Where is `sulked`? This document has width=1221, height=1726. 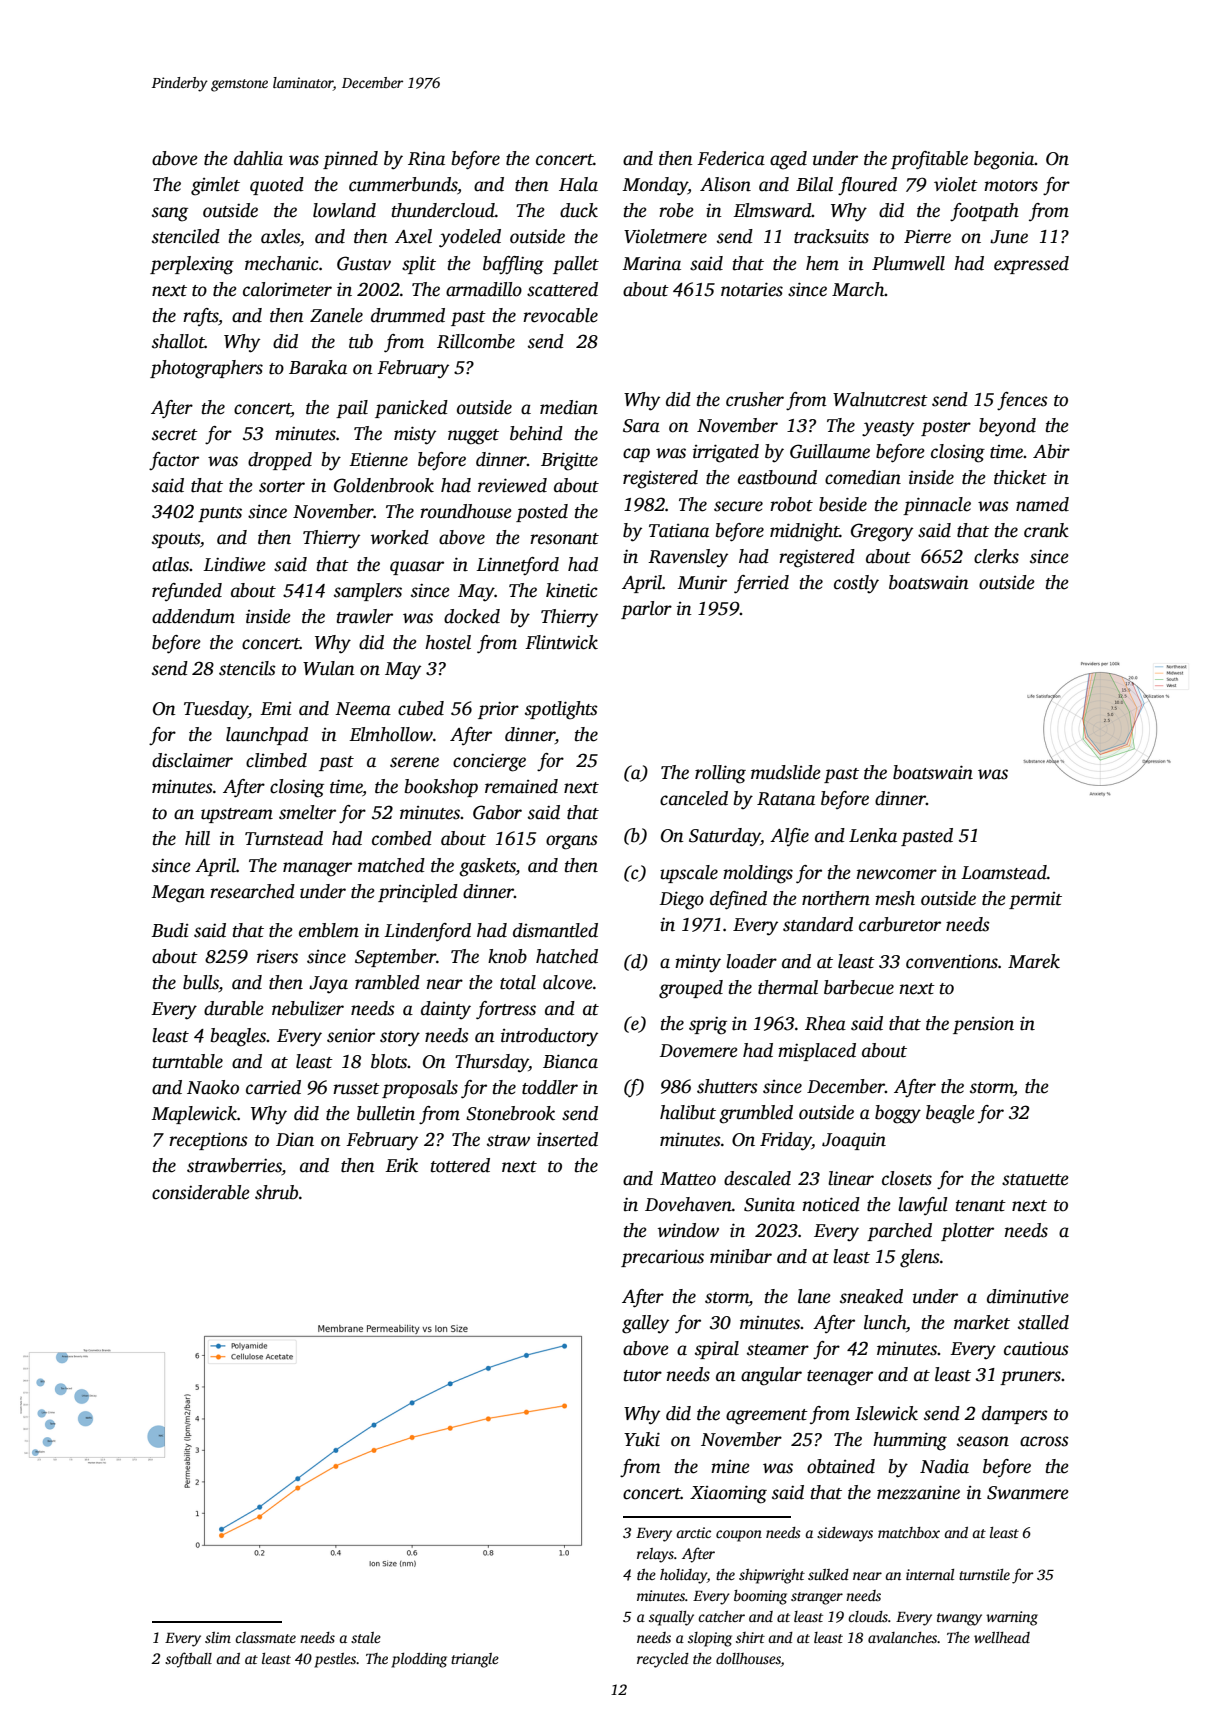 sulked is located at coordinates (828, 1574).
